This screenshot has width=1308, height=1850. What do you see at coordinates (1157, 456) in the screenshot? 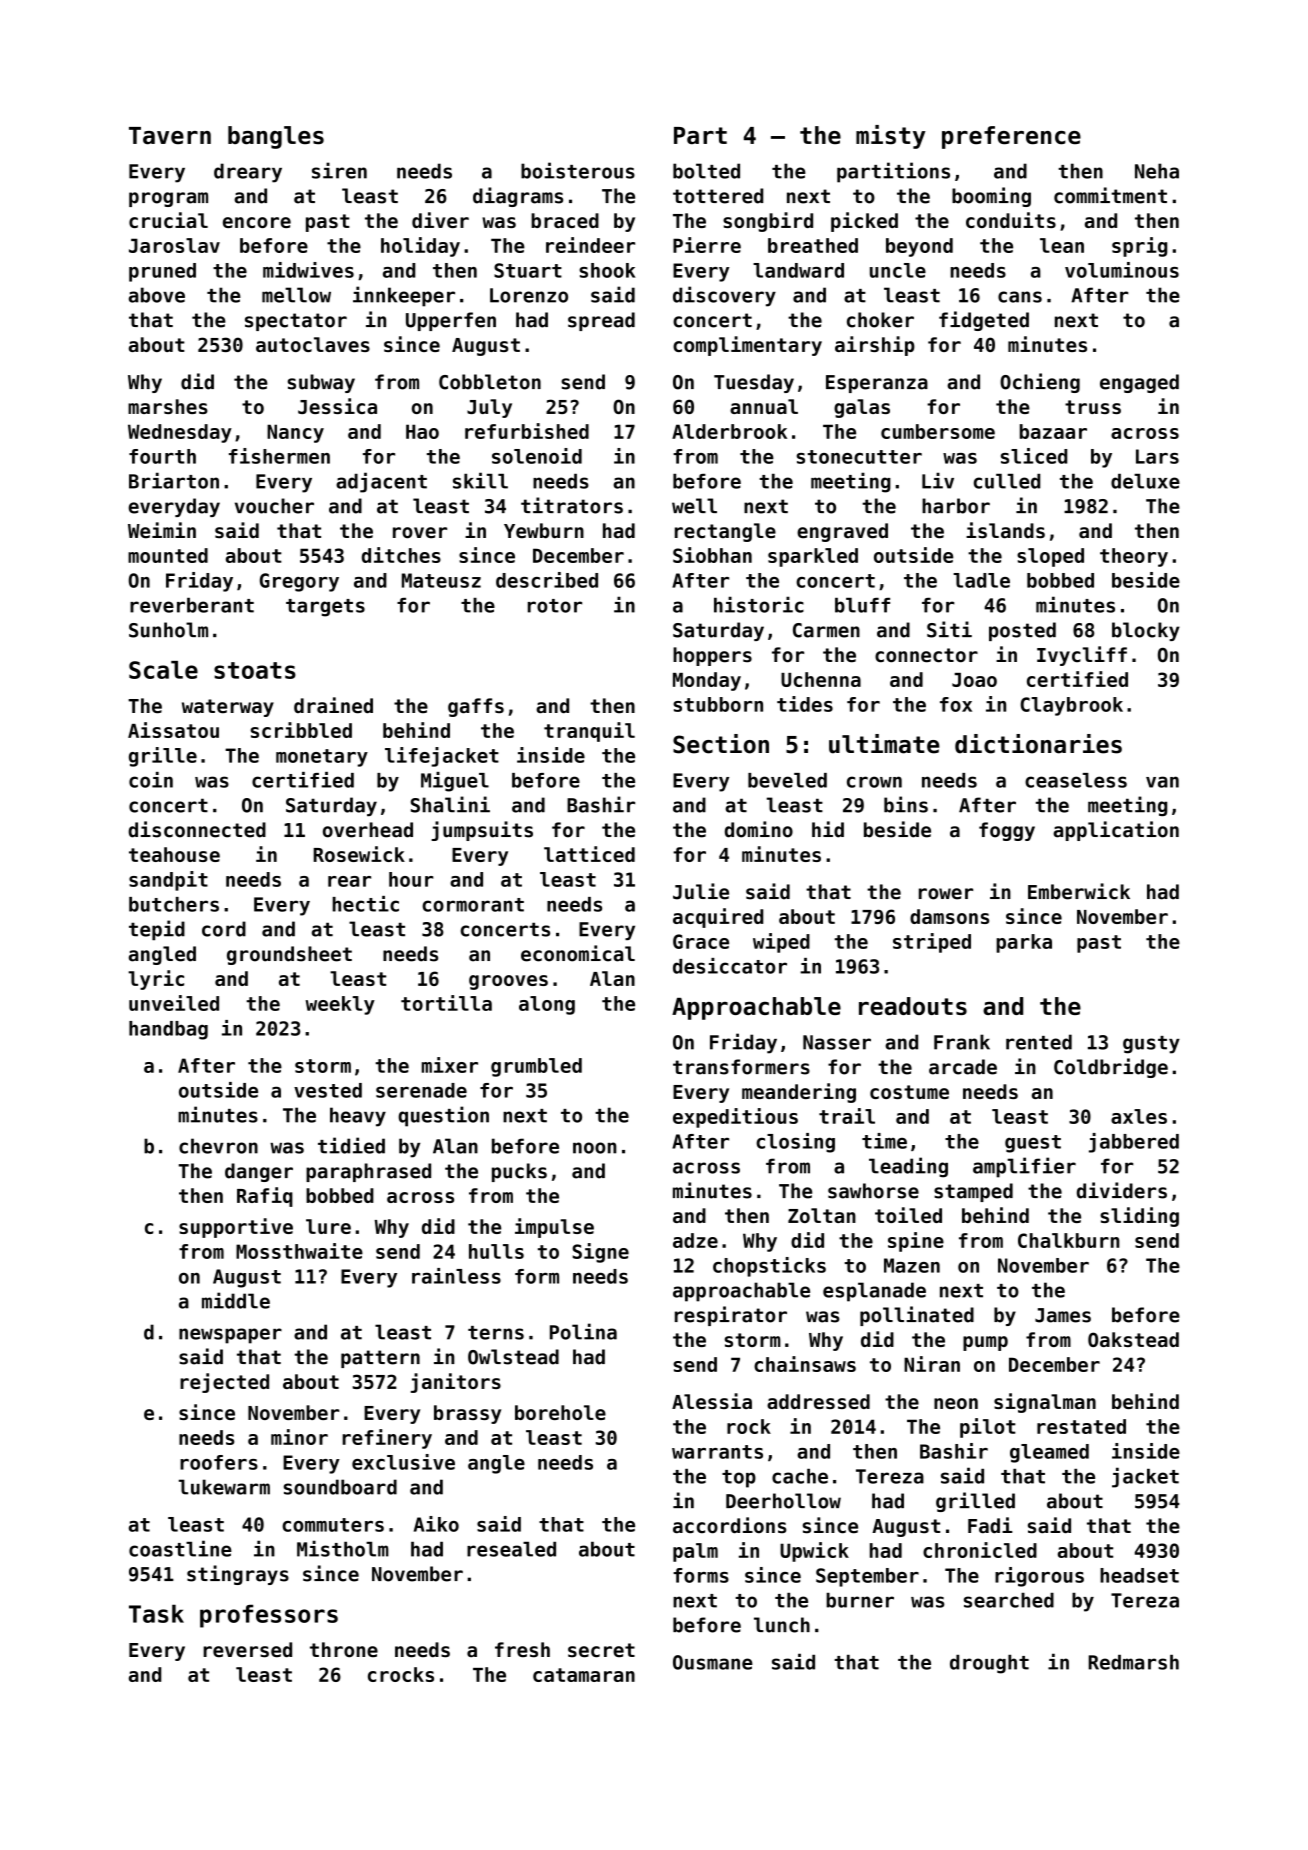
I see `Lars` at bounding box center [1157, 456].
